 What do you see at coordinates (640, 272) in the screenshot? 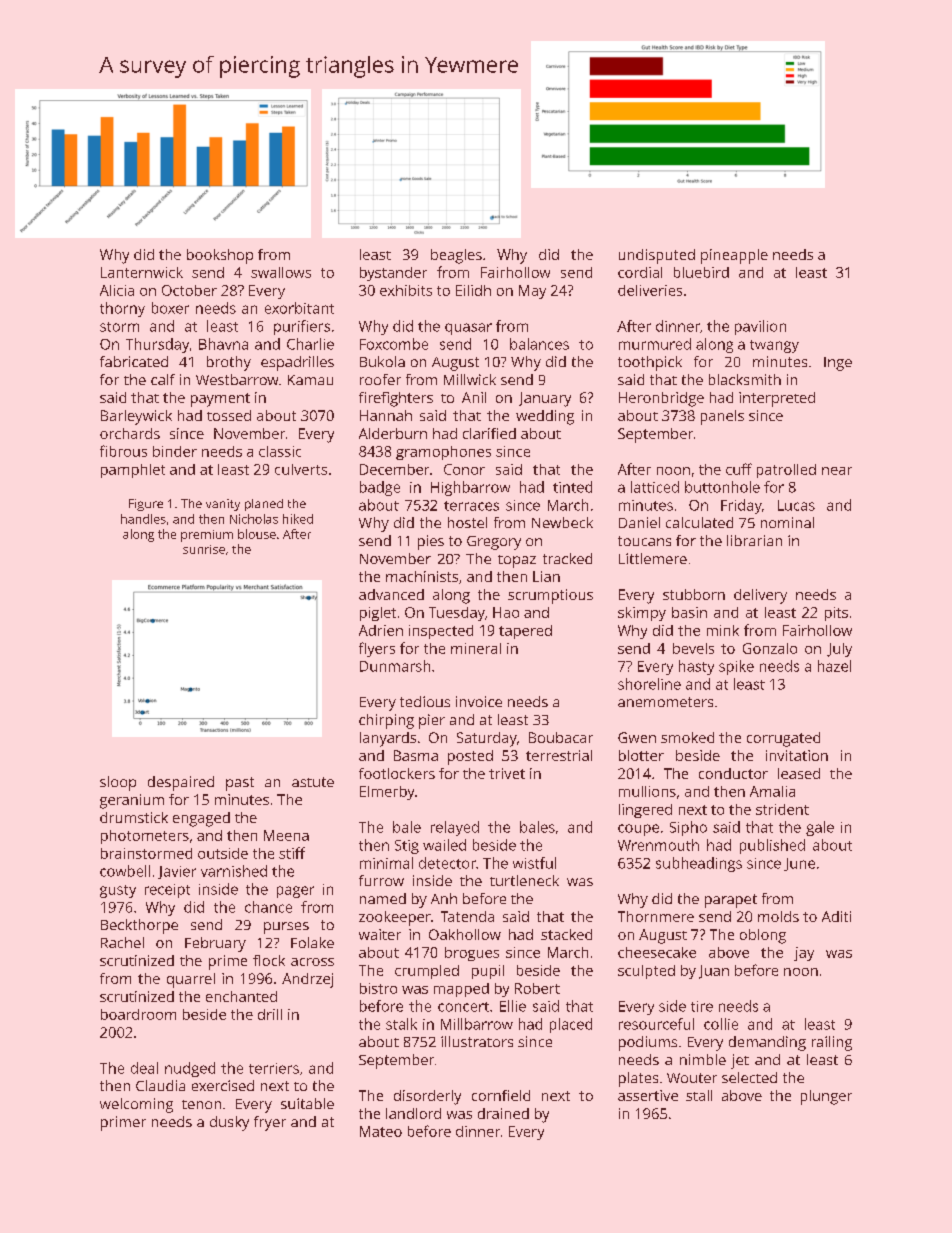
I see `cordial` at bounding box center [640, 272].
